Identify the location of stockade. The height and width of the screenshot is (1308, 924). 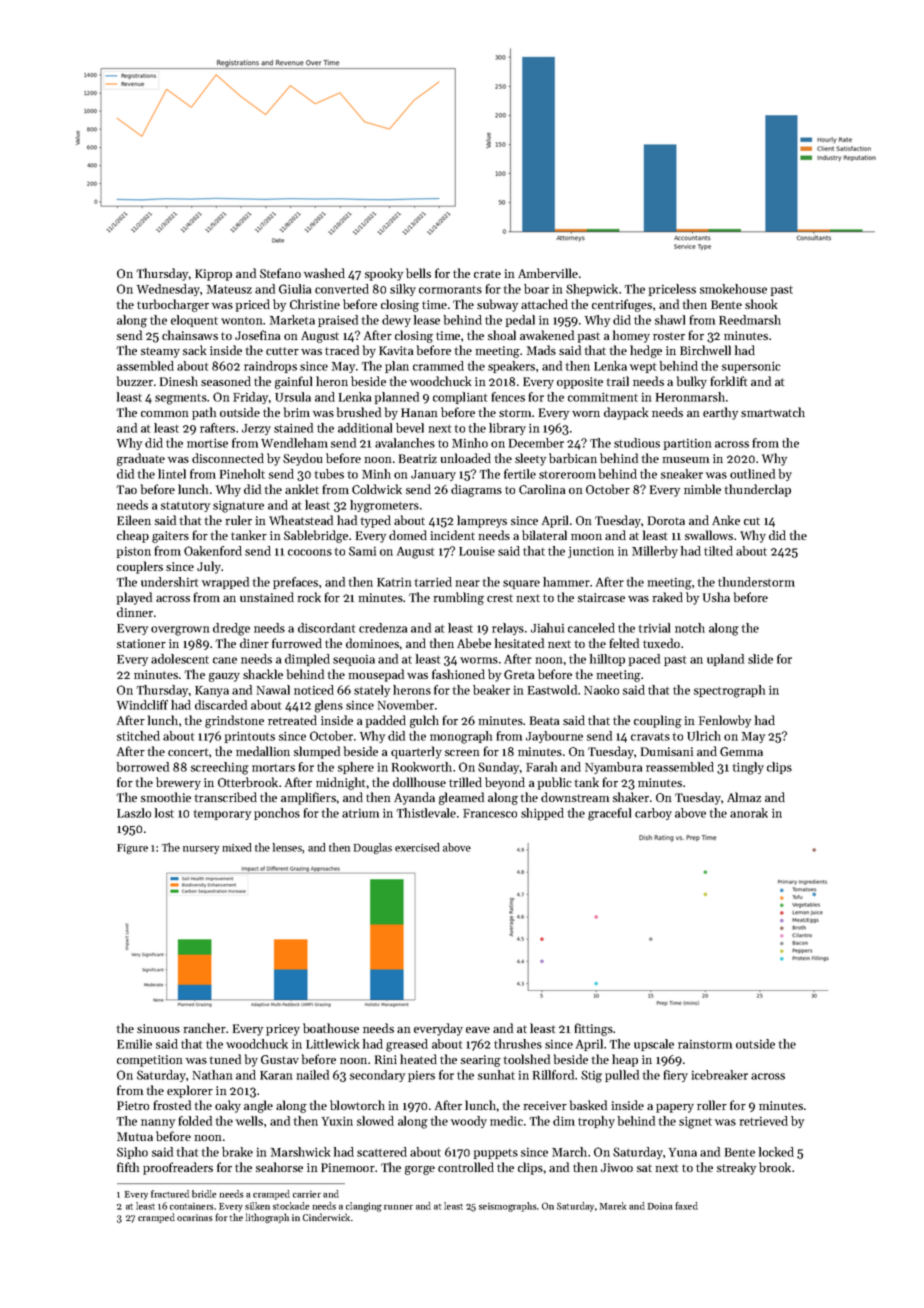
(291, 1206).
